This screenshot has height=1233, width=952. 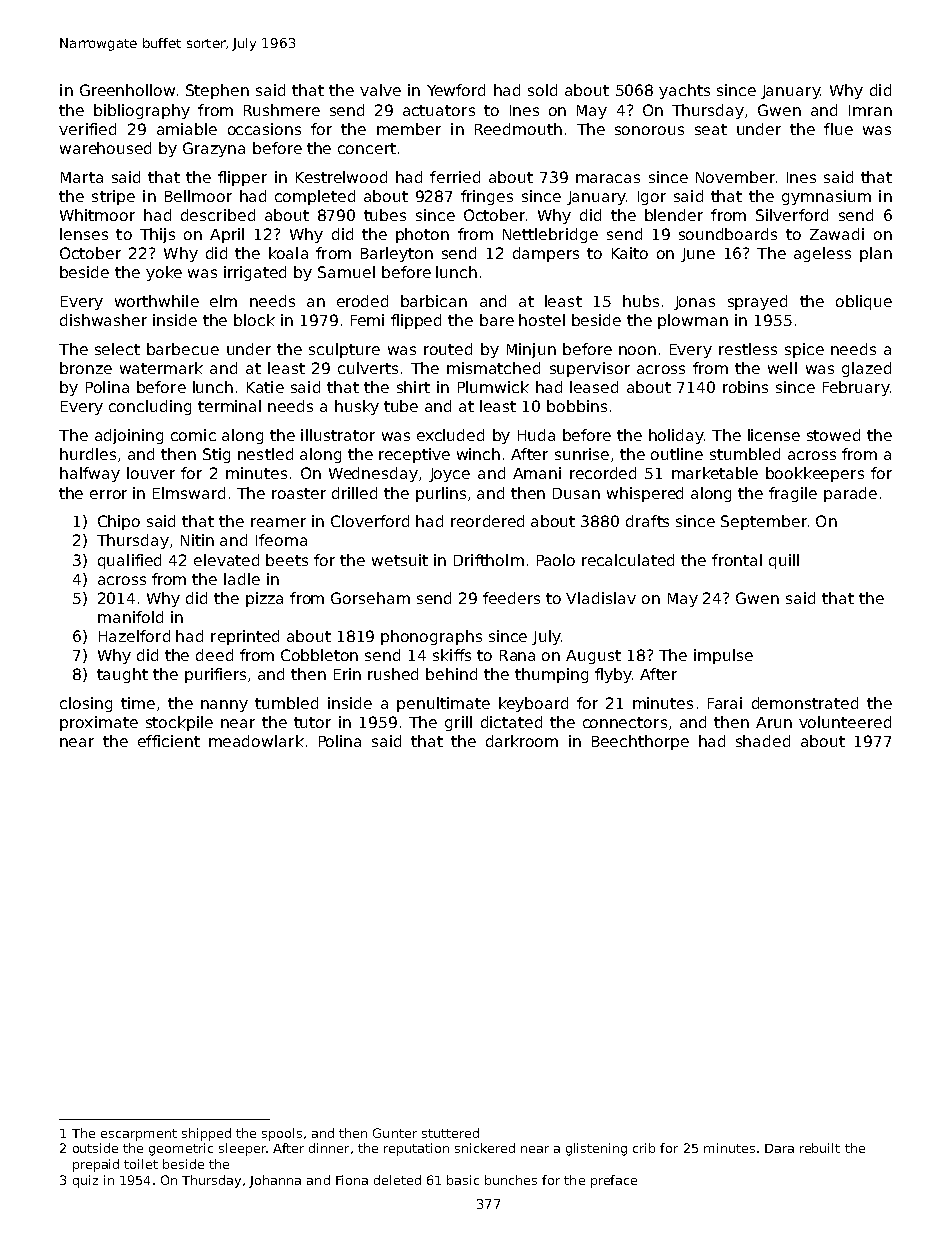 I want to click on illustrator, so click(x=338, y=435).
